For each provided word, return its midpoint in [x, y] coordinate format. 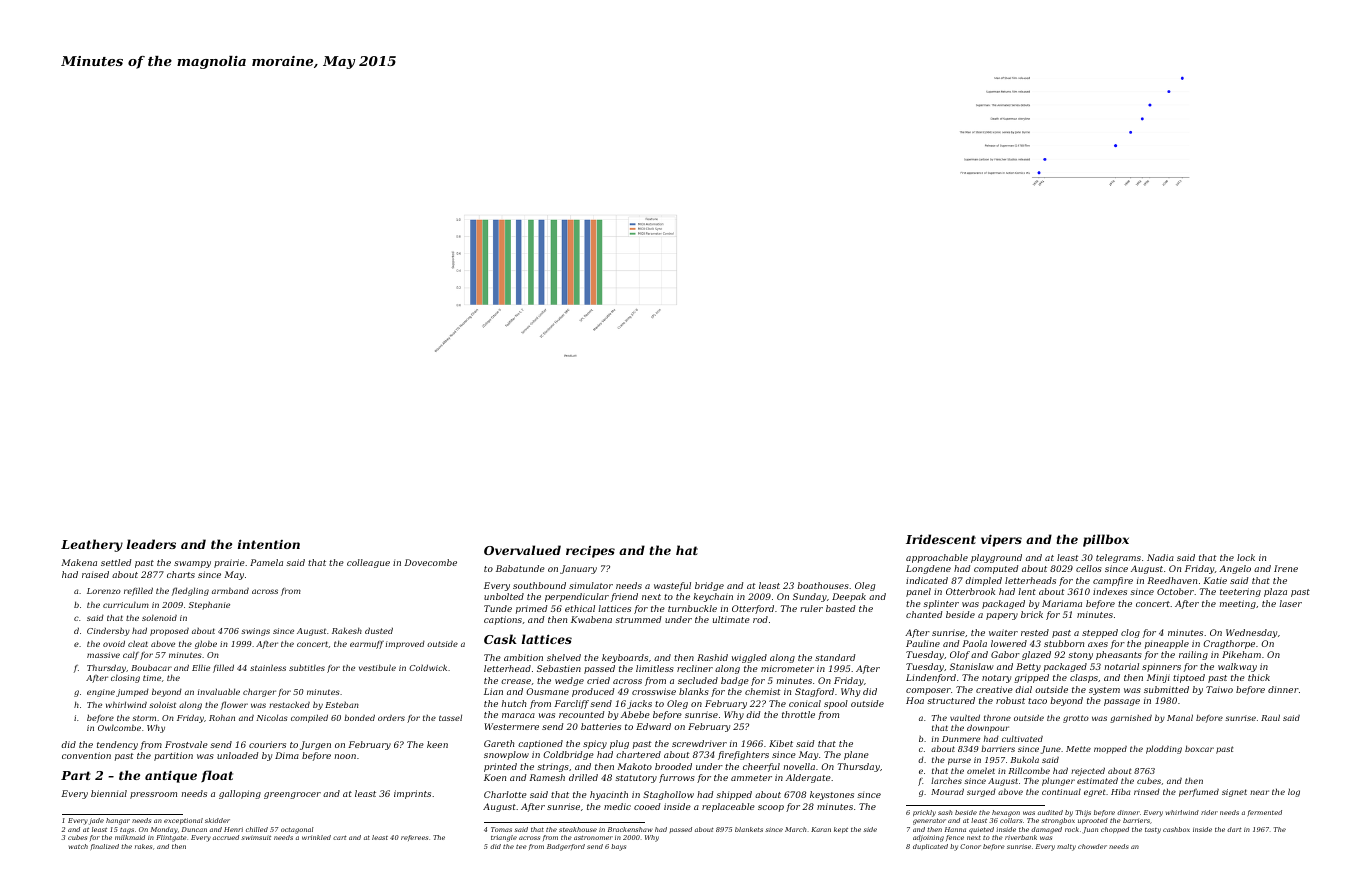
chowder [1092, 846]
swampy [192, 564]
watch [78, 846]
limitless [655, 668]
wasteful [672, 586]
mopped [1110, 750]
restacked [289, 704]
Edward [653, 726]
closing [125, 679]
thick [1259, 677]
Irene [1286, 568]
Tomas [501, 829]
